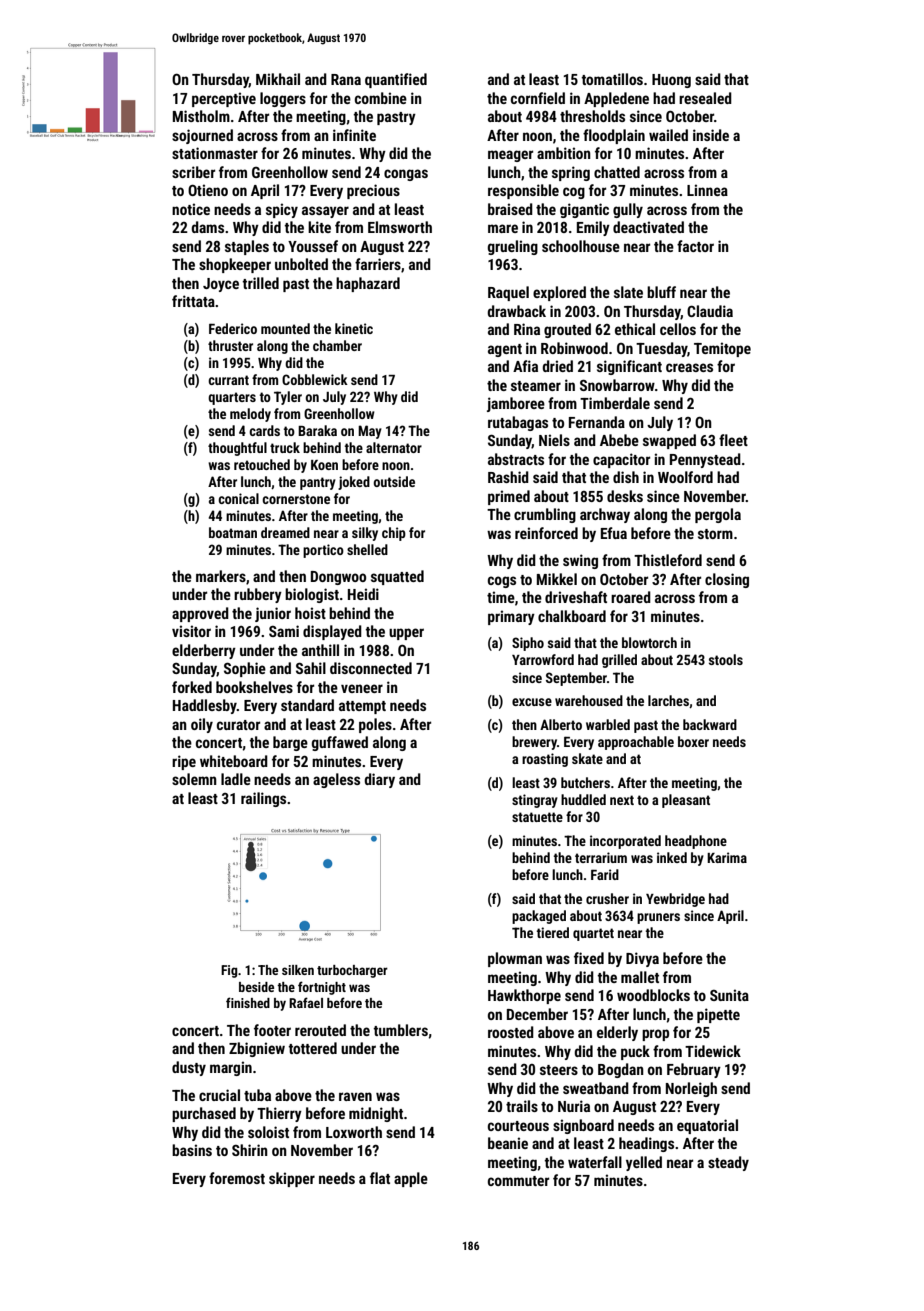 This screenshot has height=1311, width=924. What do you see at coordinates (192, 1150) in the screenshot?
I see `basins` at bounding box center [192, 1150].
